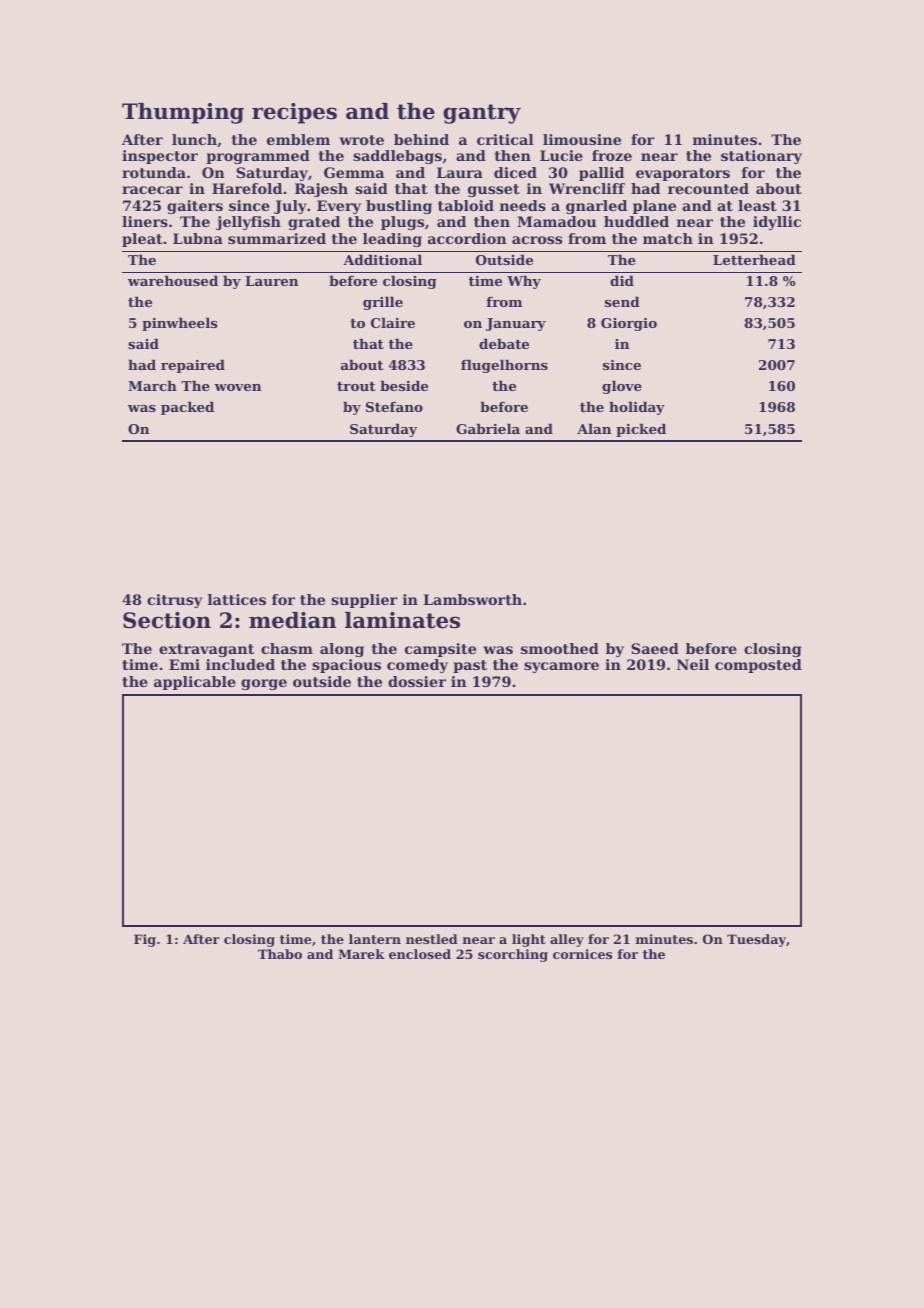  Describe the element at coordinates (504, 366) in the image. I see `flugelhorns` at that location.
